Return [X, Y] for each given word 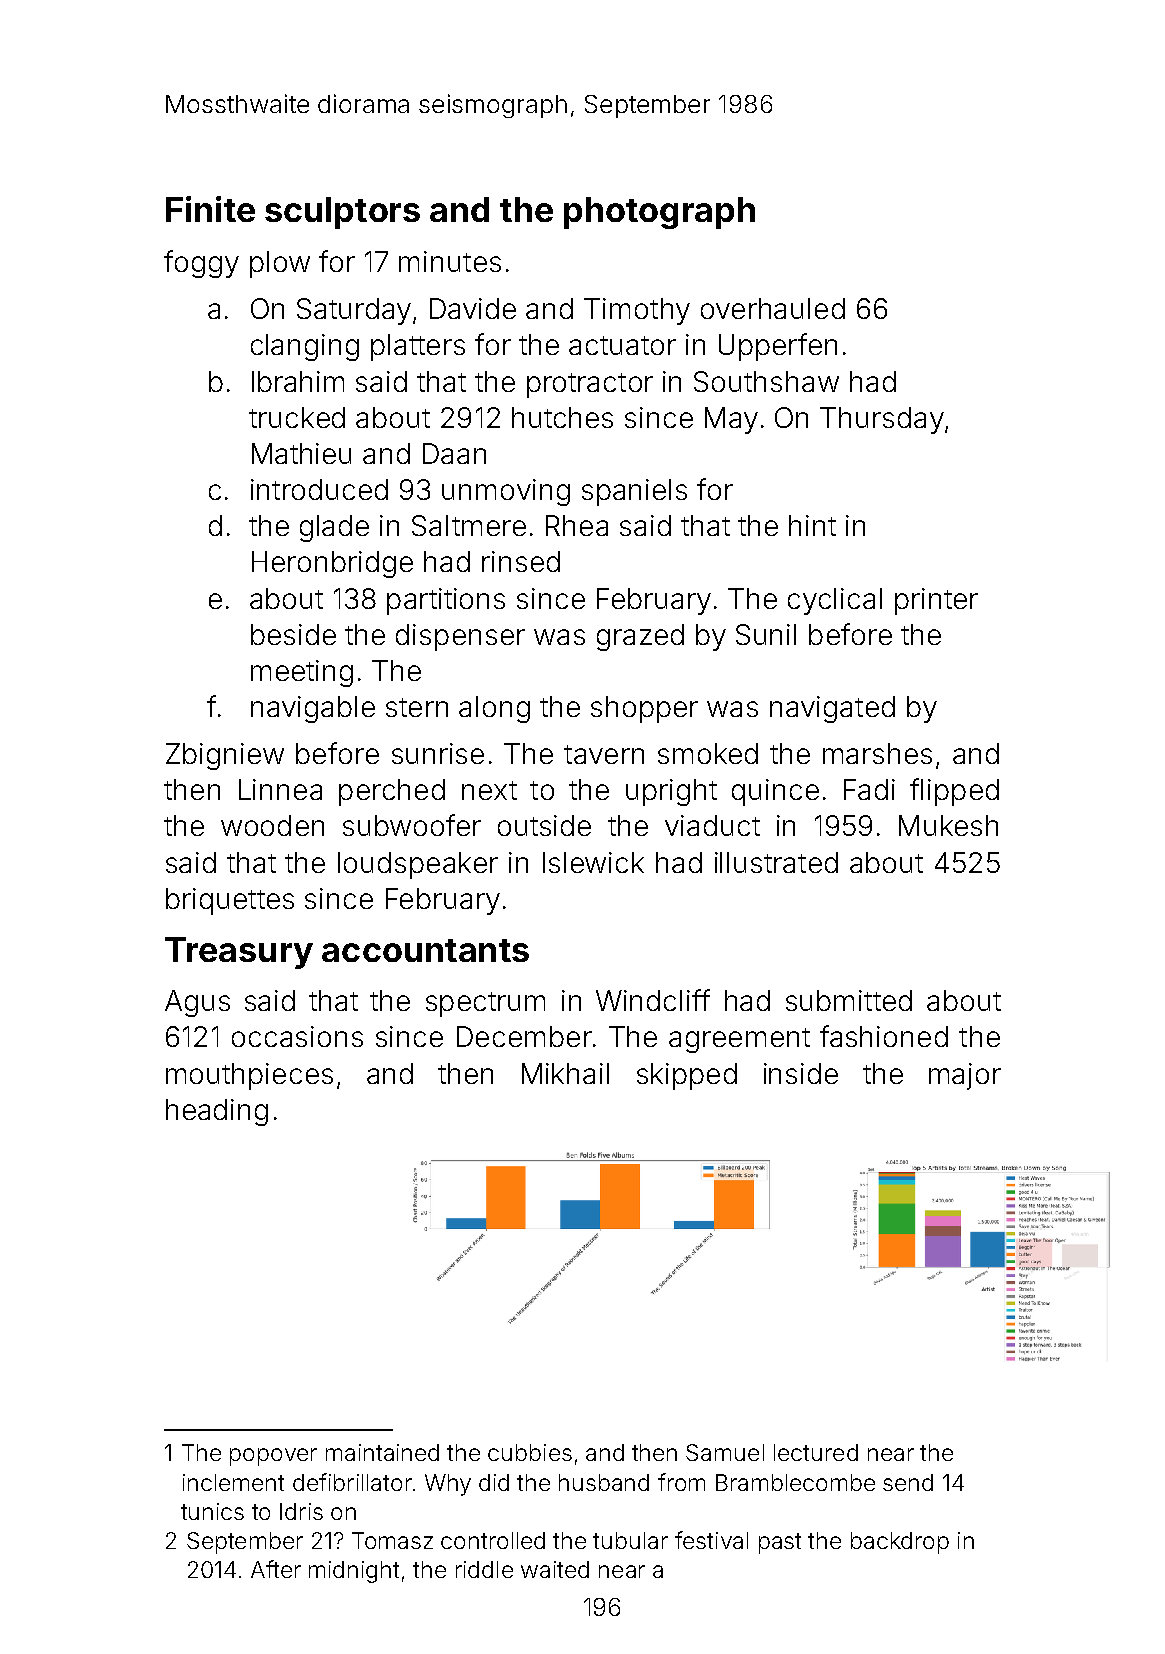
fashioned [884, 1036]
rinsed [521, 561]
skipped [687, 1076]
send [908, 1482]
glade [334, 528]
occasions [297, 1036]
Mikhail [565, 1073]
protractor [590, 385]
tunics [212, 1511]
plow [280, 264]
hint [812, 525]
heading [217, 1112]
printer [936, 601]
